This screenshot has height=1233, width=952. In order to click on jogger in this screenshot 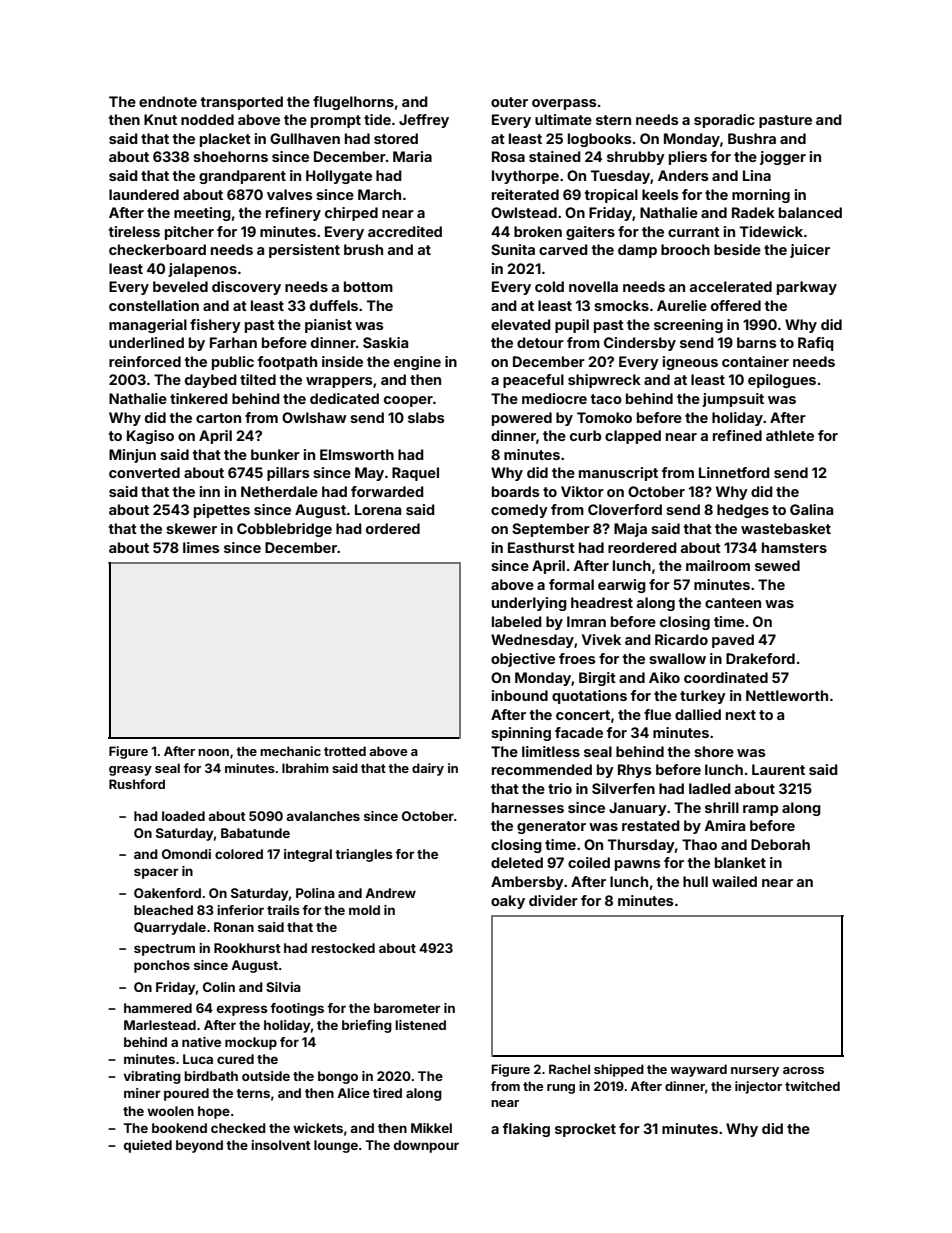, I will do `click(783, 158)`.
